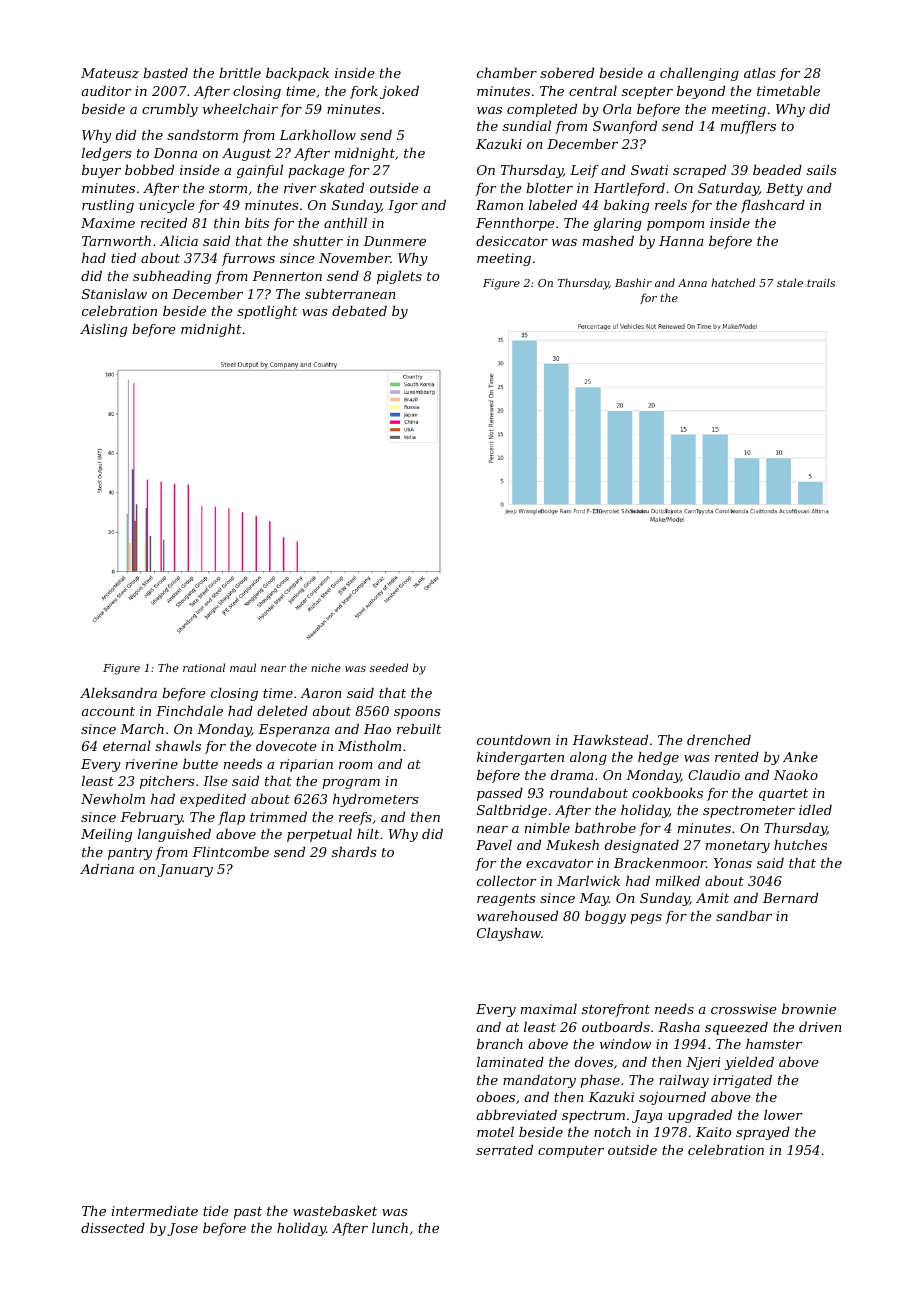 This screenshot has height=1314, width=924. I want to click on buyer, so click(101, 171).
